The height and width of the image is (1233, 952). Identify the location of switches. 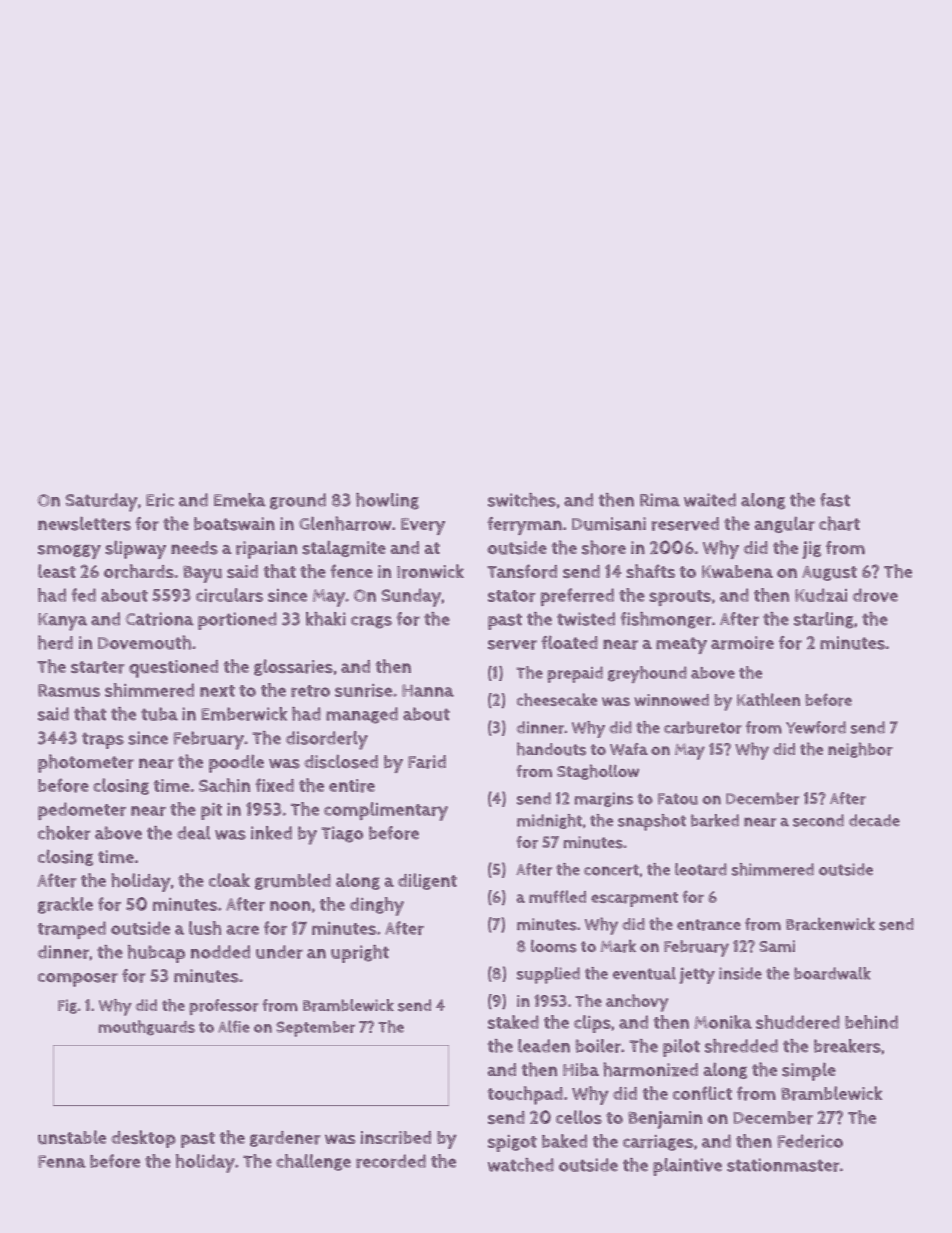
(522, 500).
